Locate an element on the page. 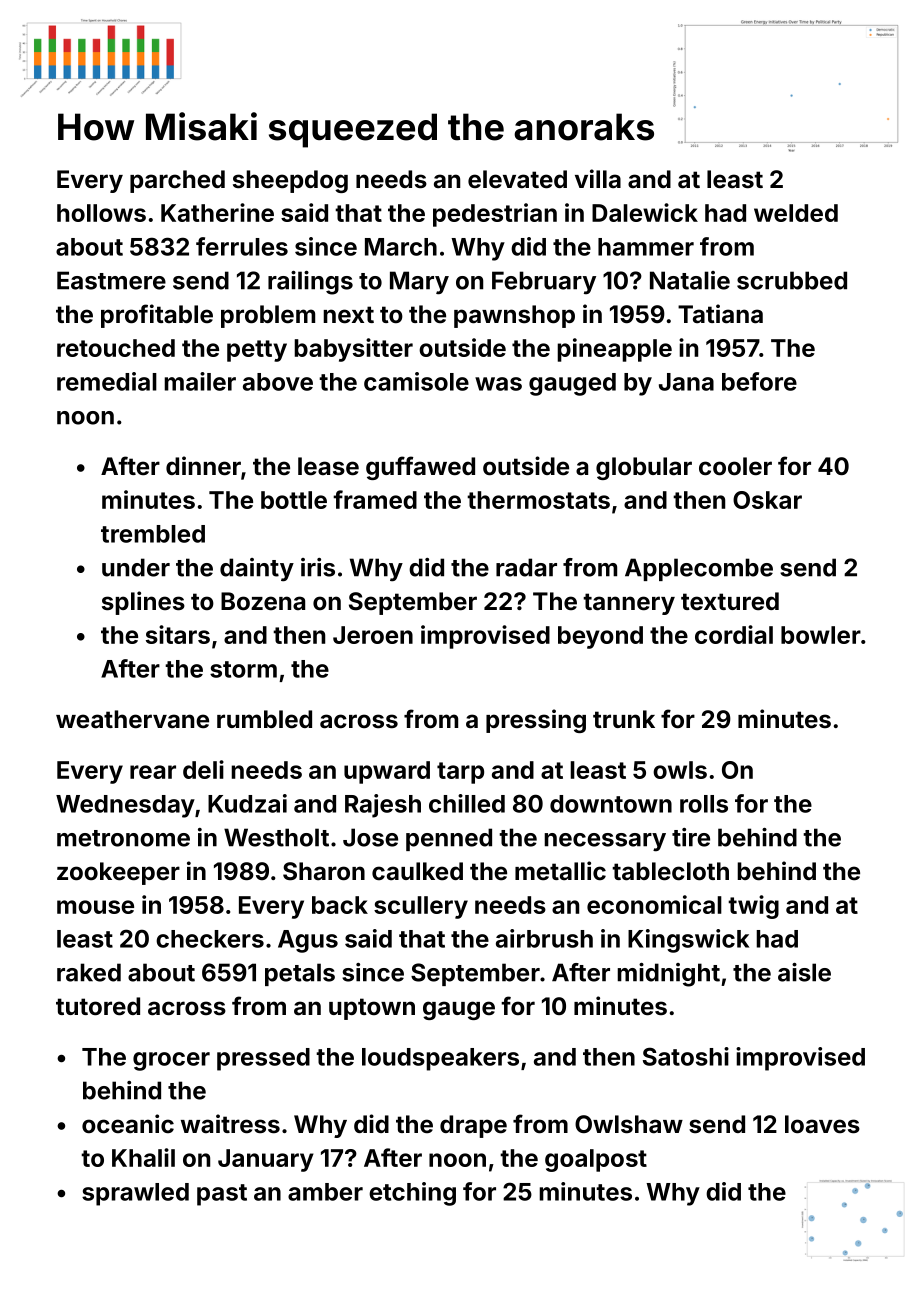 Image resolution: width=924 pixels, height=1314 pixels. goalpost is located at coordinates (596, 1160).
